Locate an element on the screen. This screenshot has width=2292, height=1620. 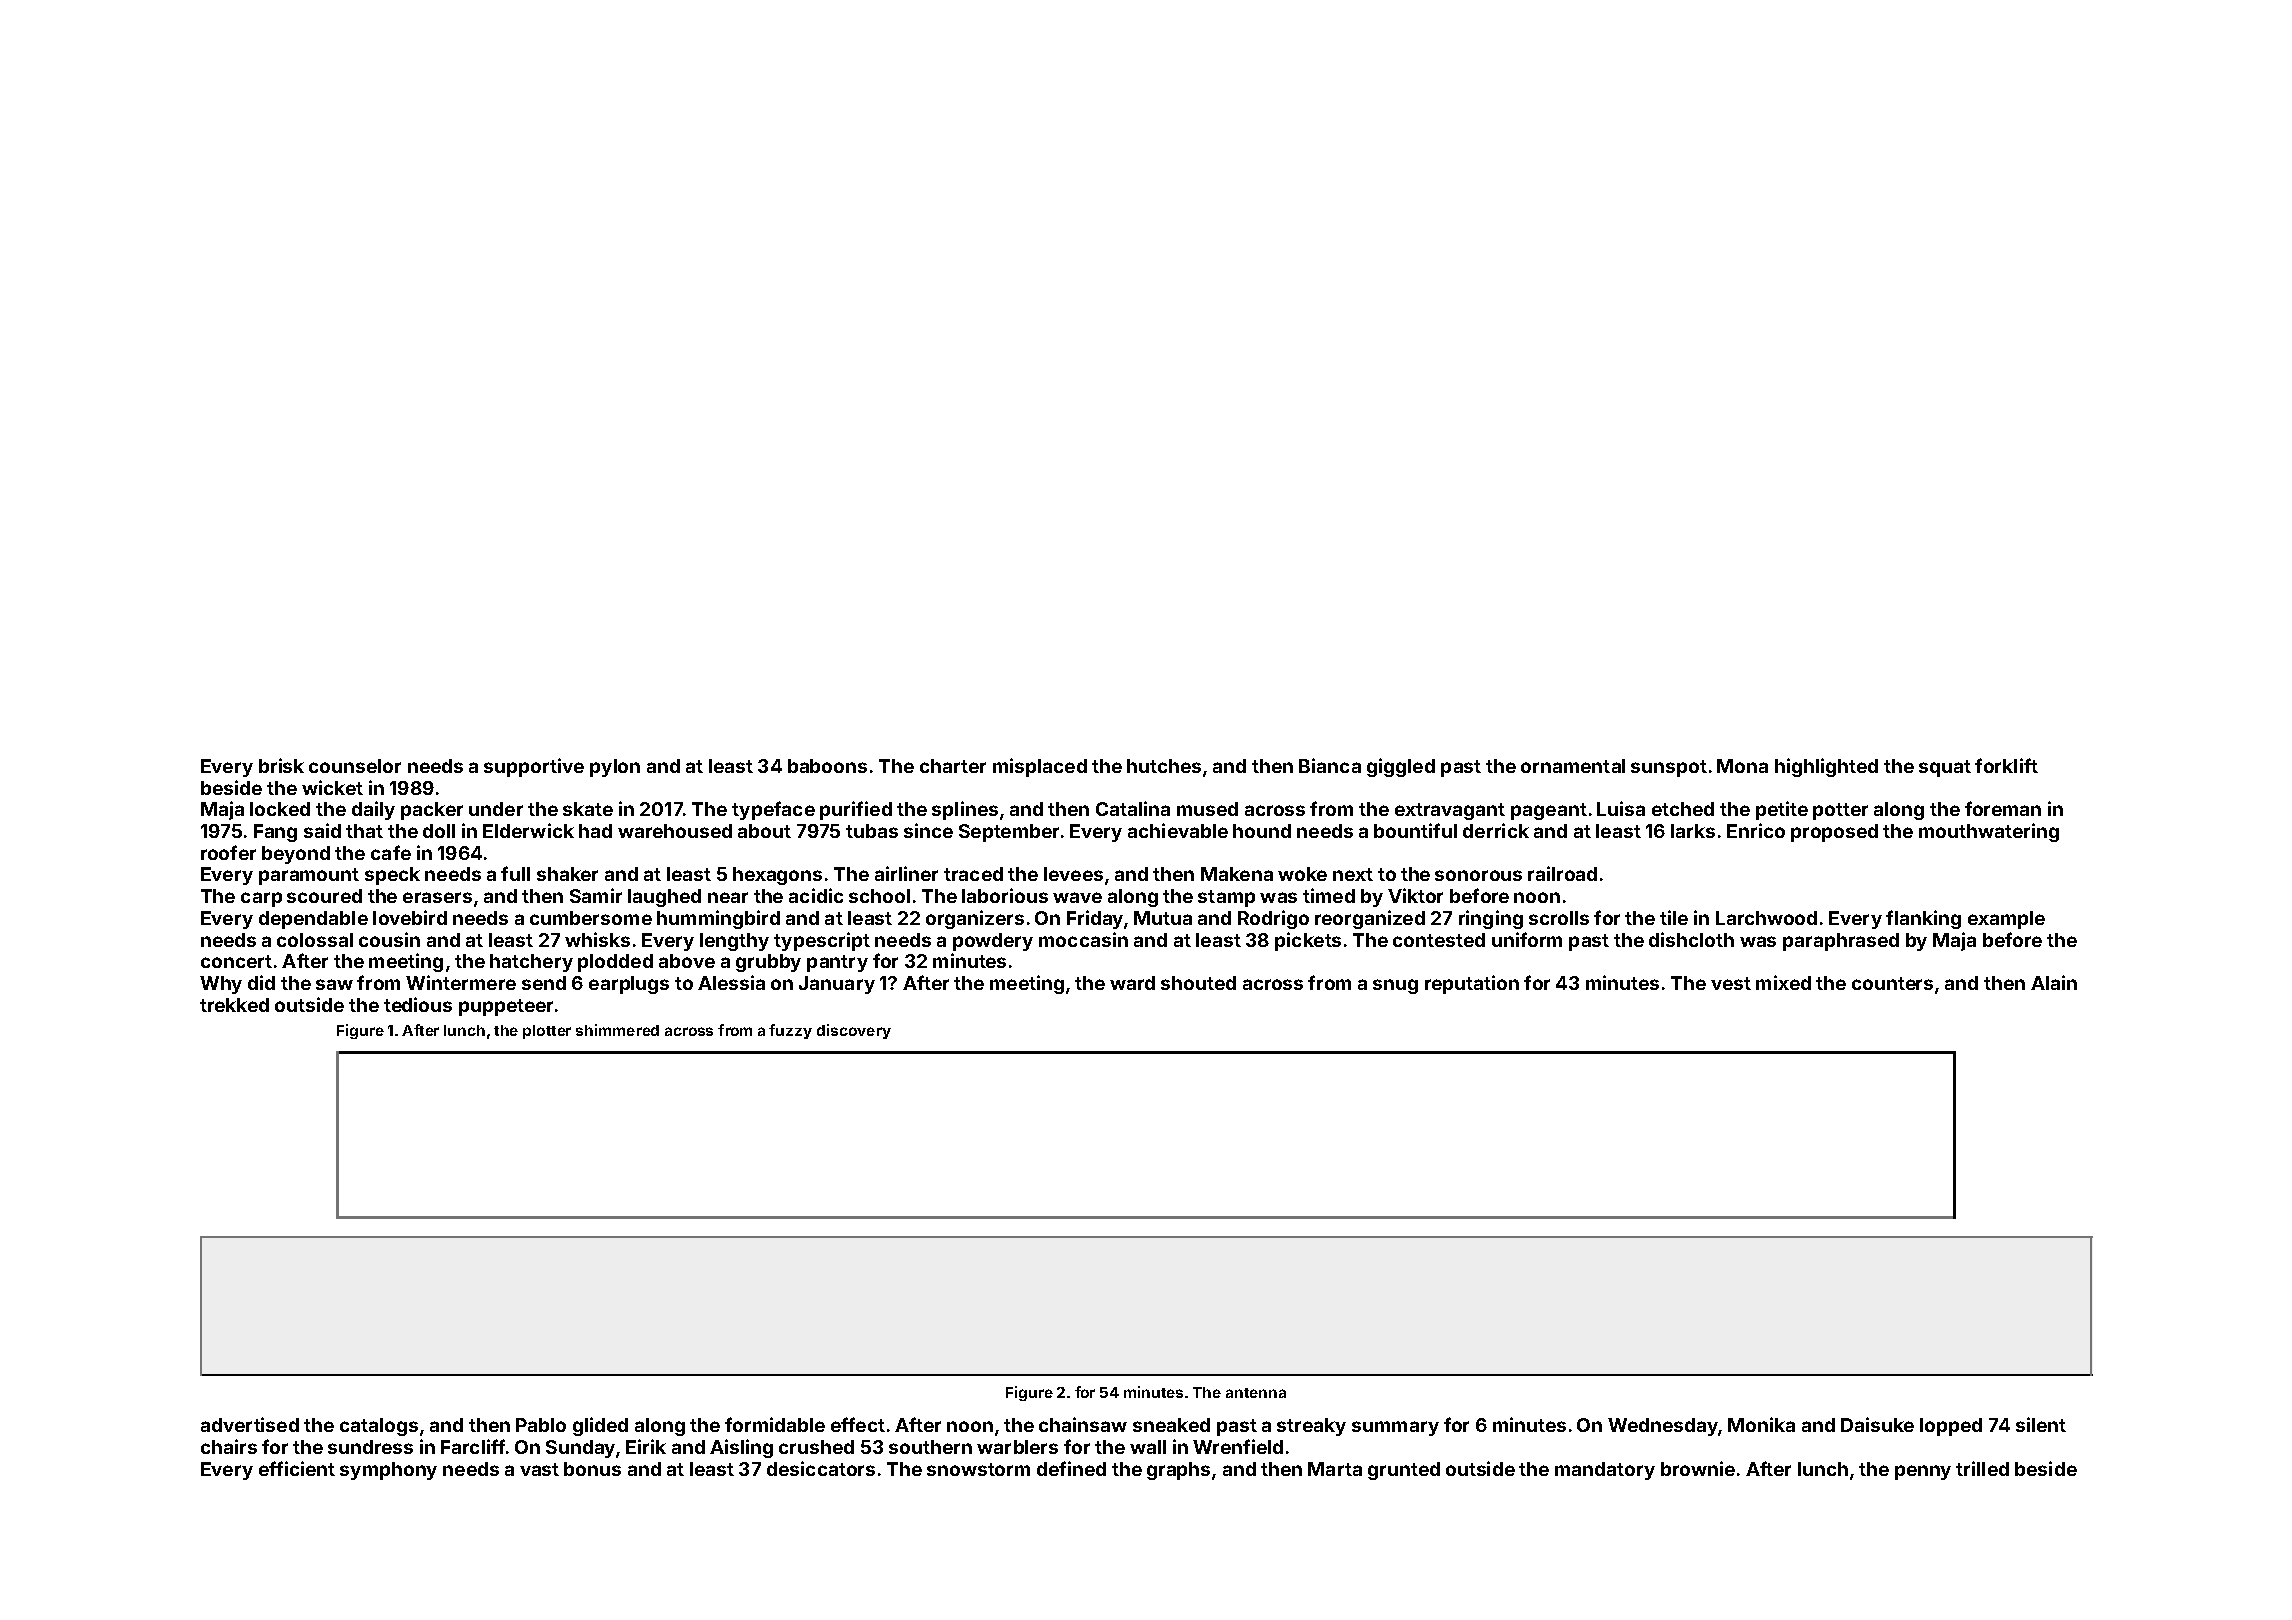
charter is located at coordinates (953, 766).
